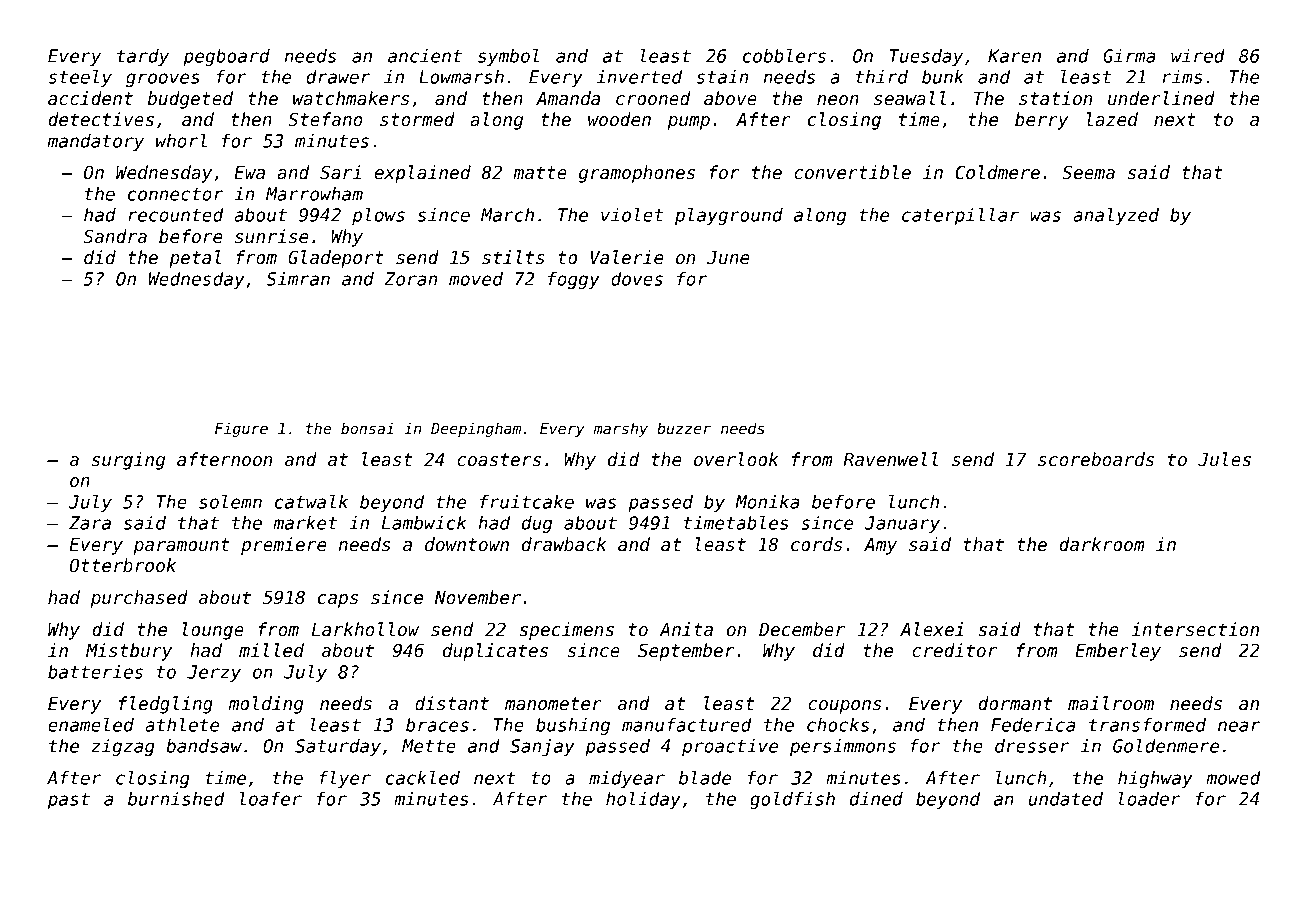  Describe the element at coordinates (230, 502) in the document. I see `solemn` at that location.
